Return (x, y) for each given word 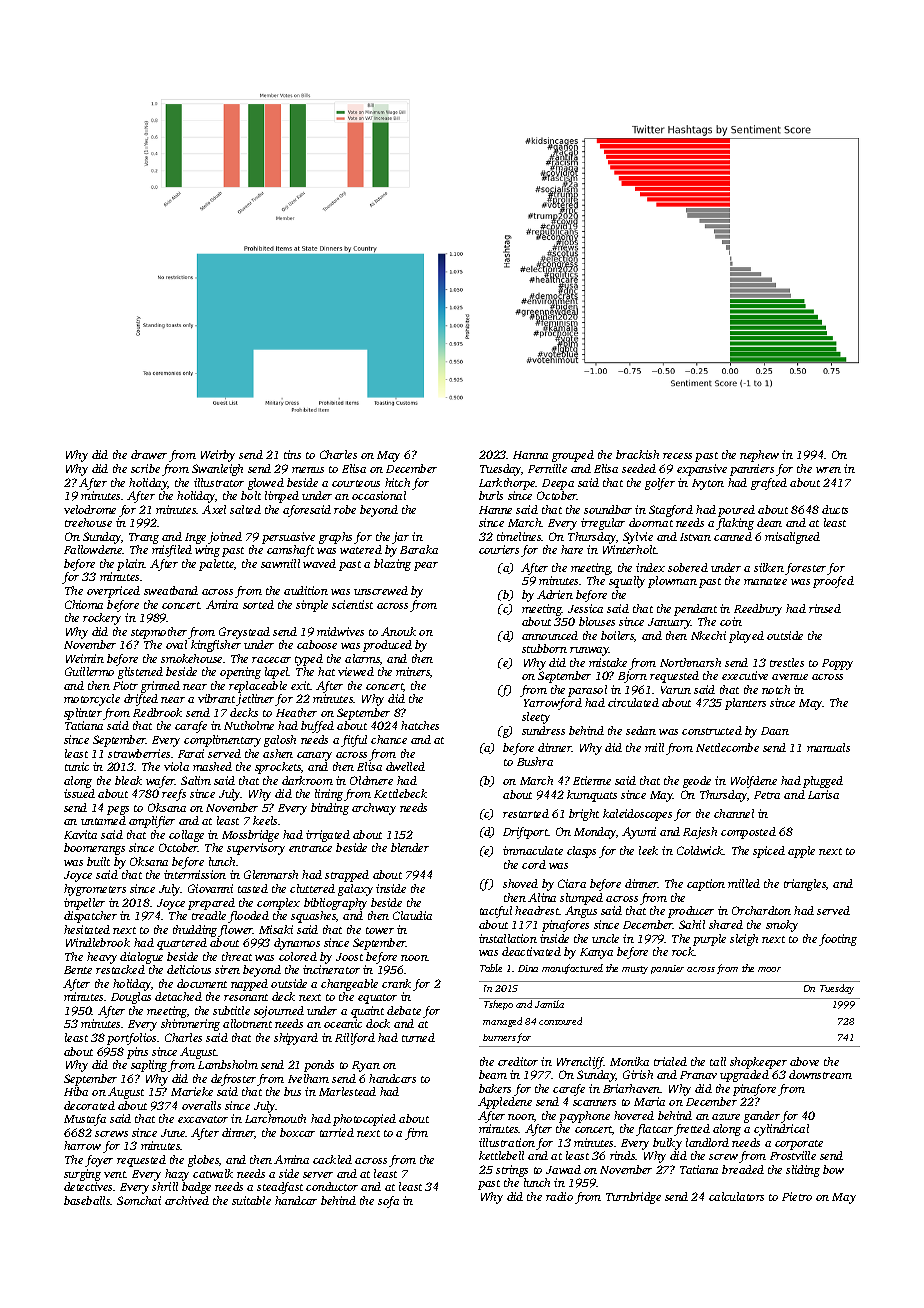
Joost (349, 957)
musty (635, 970)
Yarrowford (553, 704)
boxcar (297, 1132)
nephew (759, 456)
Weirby (218, 456)
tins (292, 454)
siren (227, 969)
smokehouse (191, 658)
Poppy (837, 664)
